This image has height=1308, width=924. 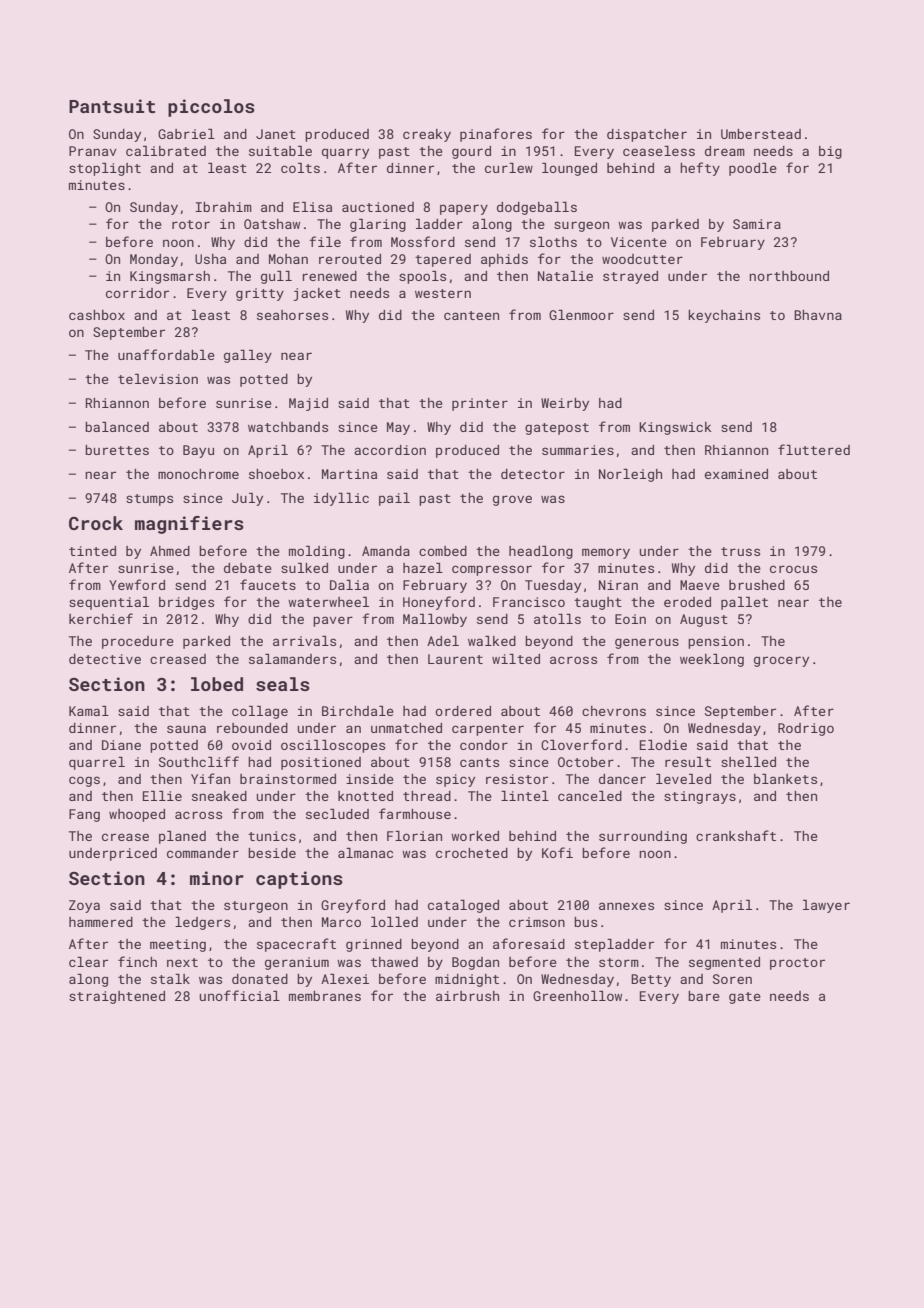 I want to click on paver, so click(x=333, y=621).
